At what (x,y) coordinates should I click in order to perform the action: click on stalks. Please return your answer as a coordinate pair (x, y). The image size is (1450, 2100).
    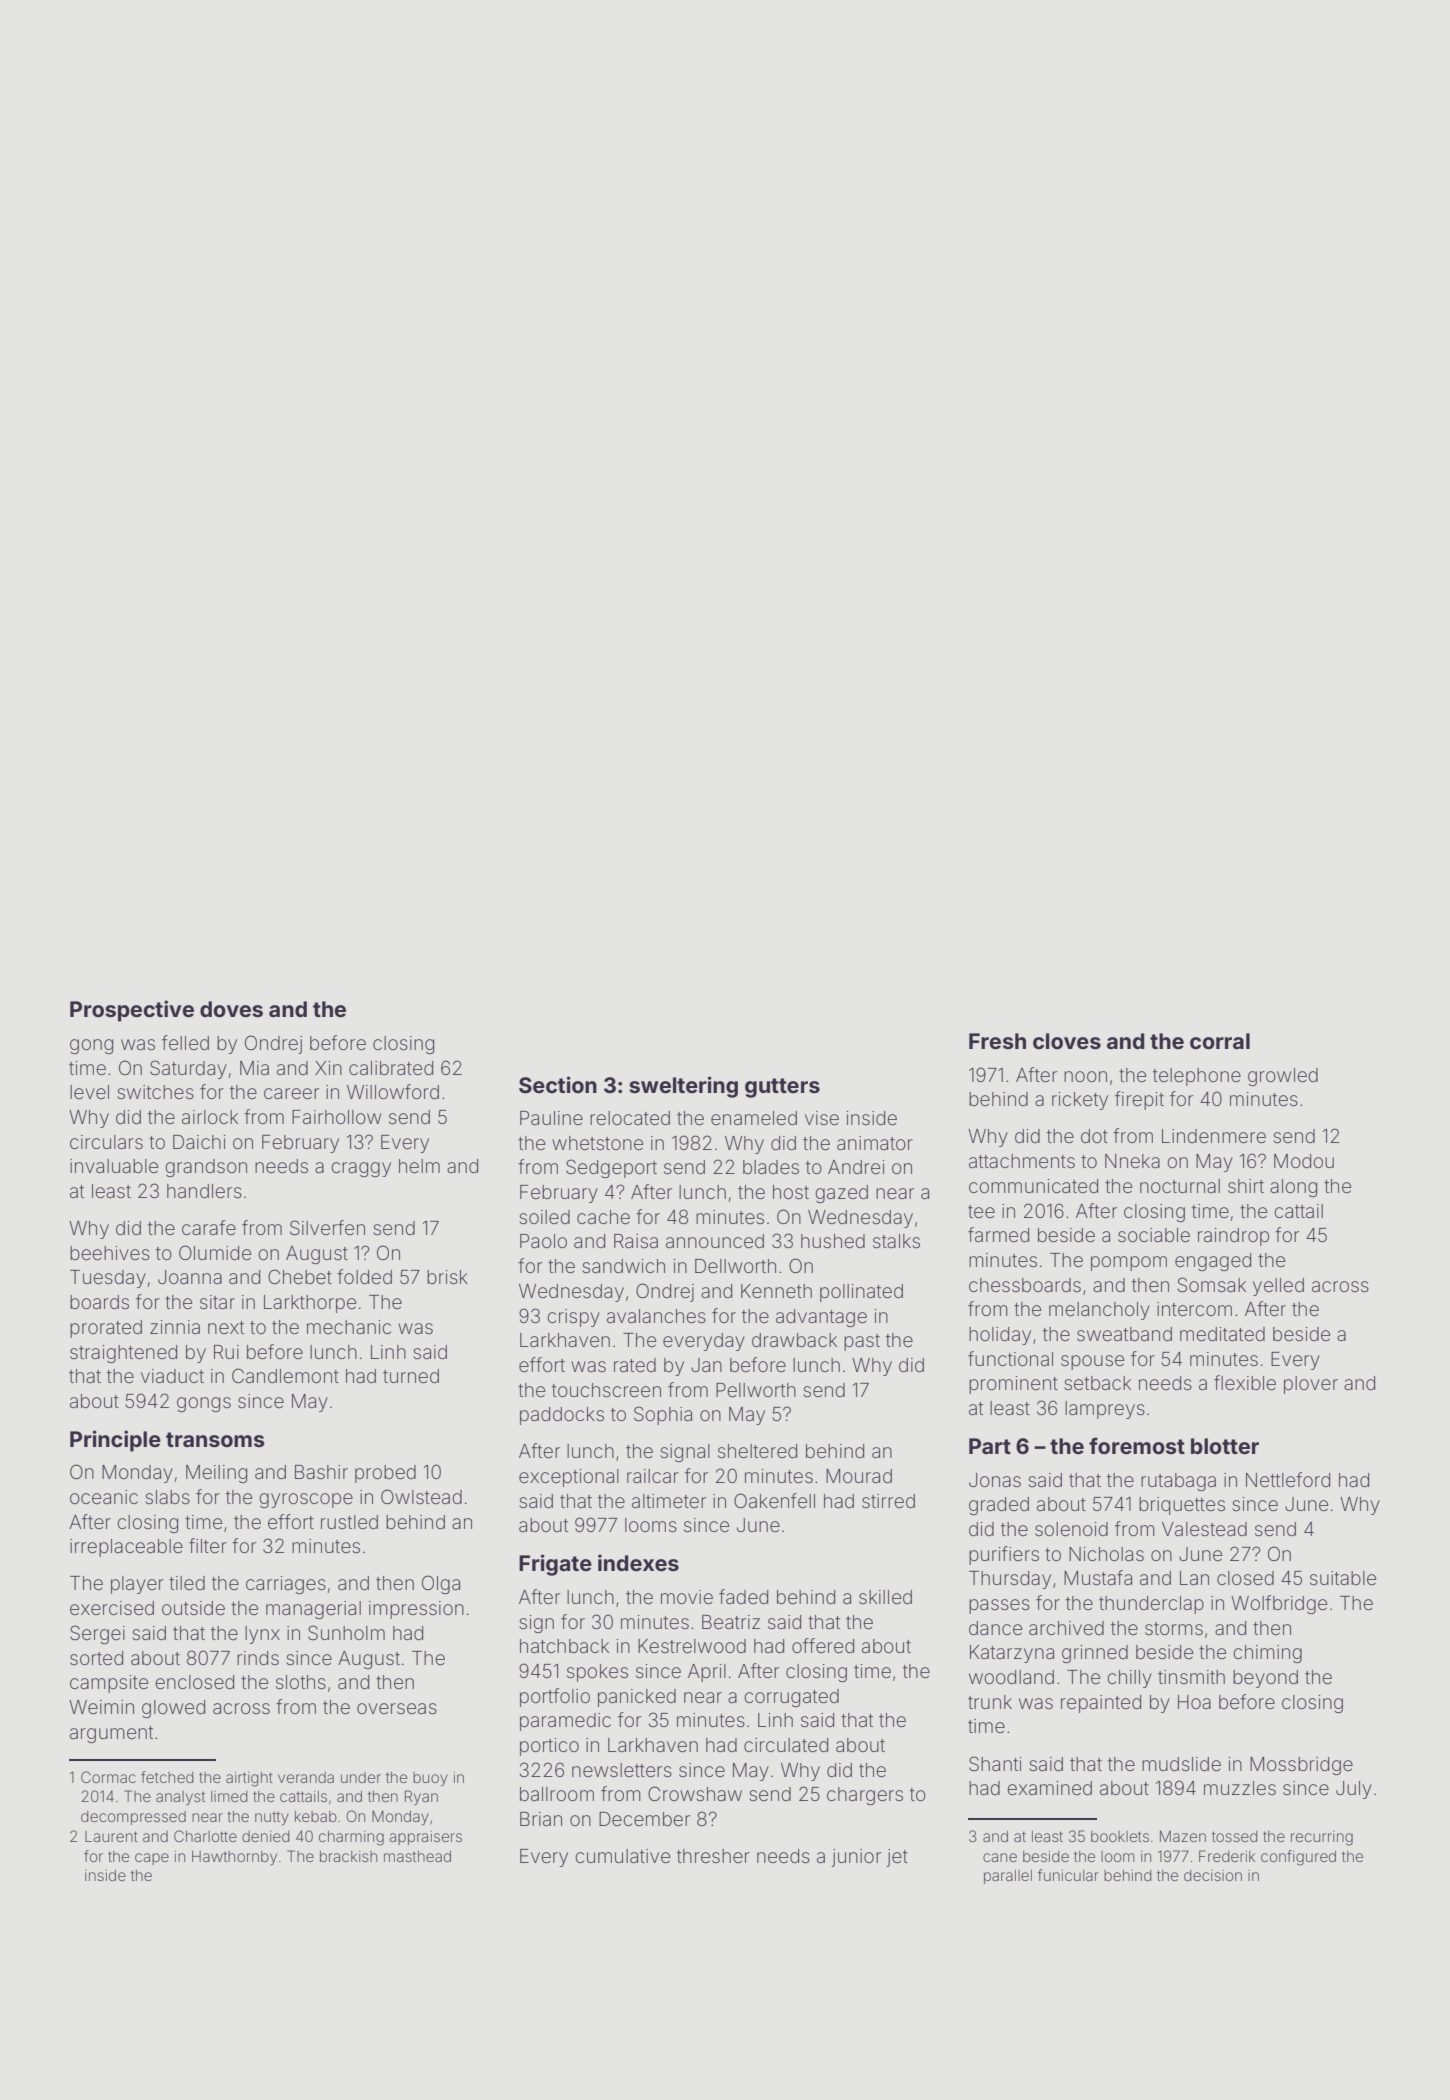
    Looking at the image, I should click on (896, 1241).
